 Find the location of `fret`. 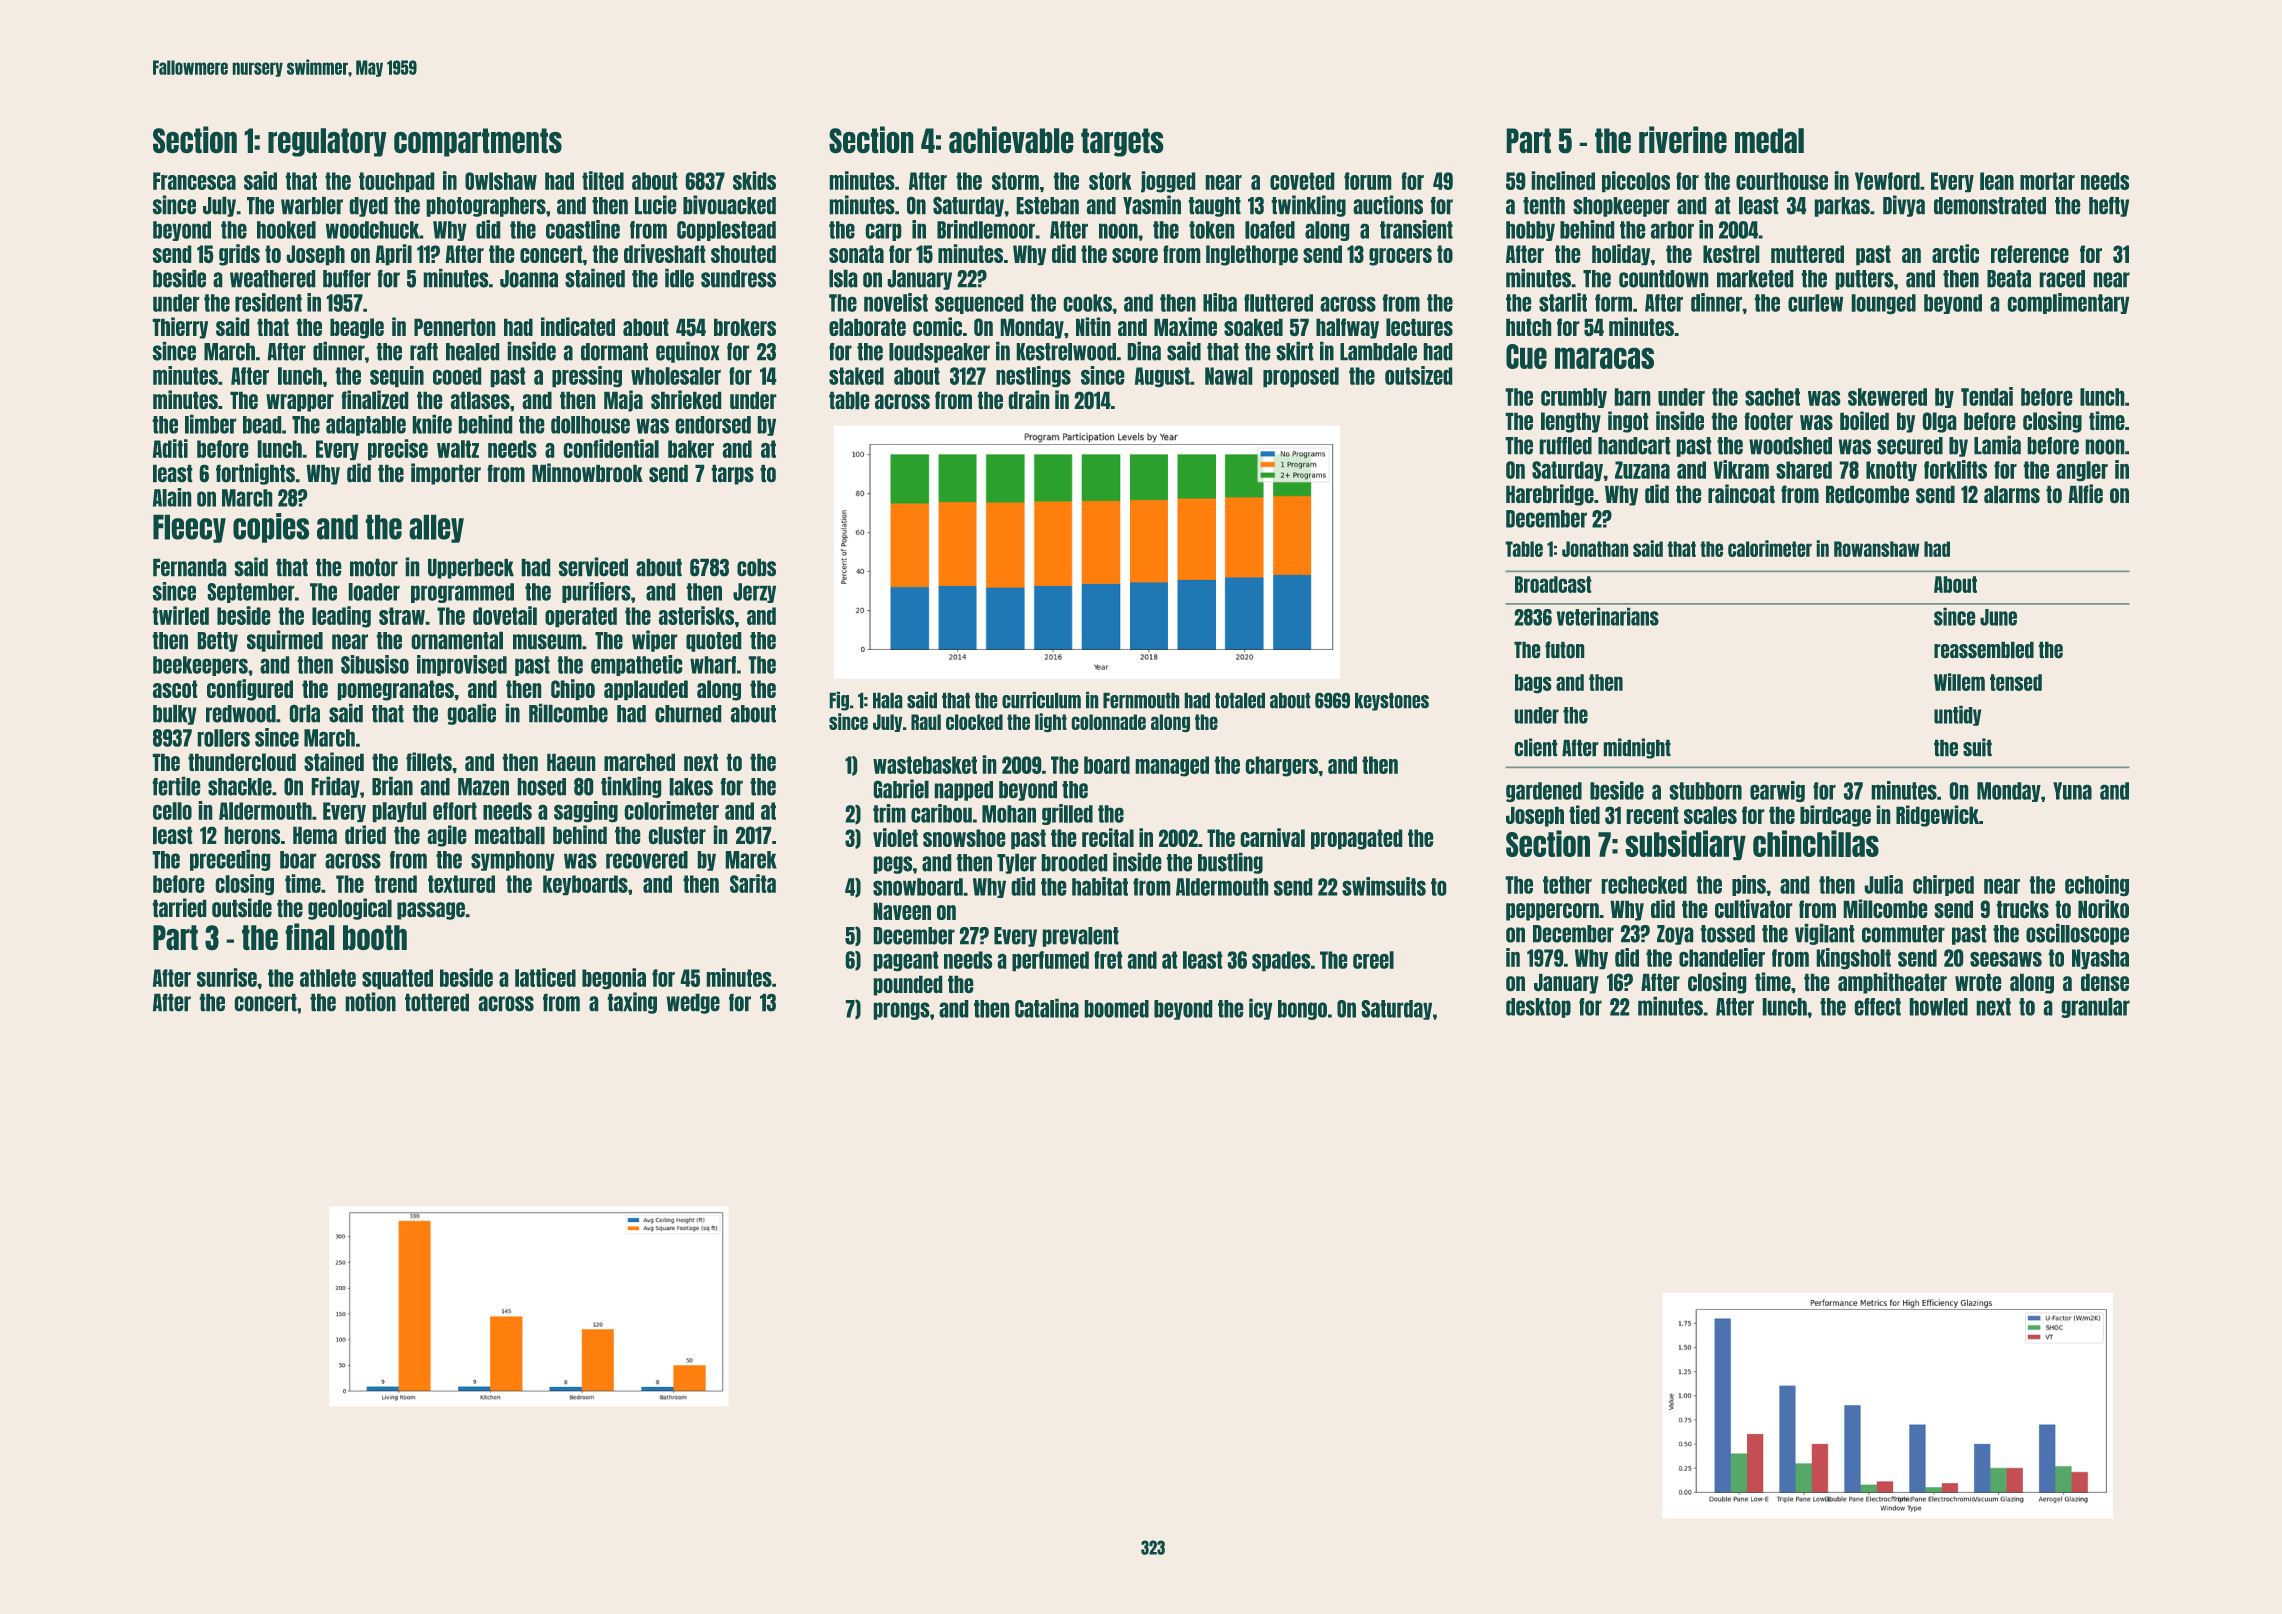

fret is located at coordinates (1108, 960).
